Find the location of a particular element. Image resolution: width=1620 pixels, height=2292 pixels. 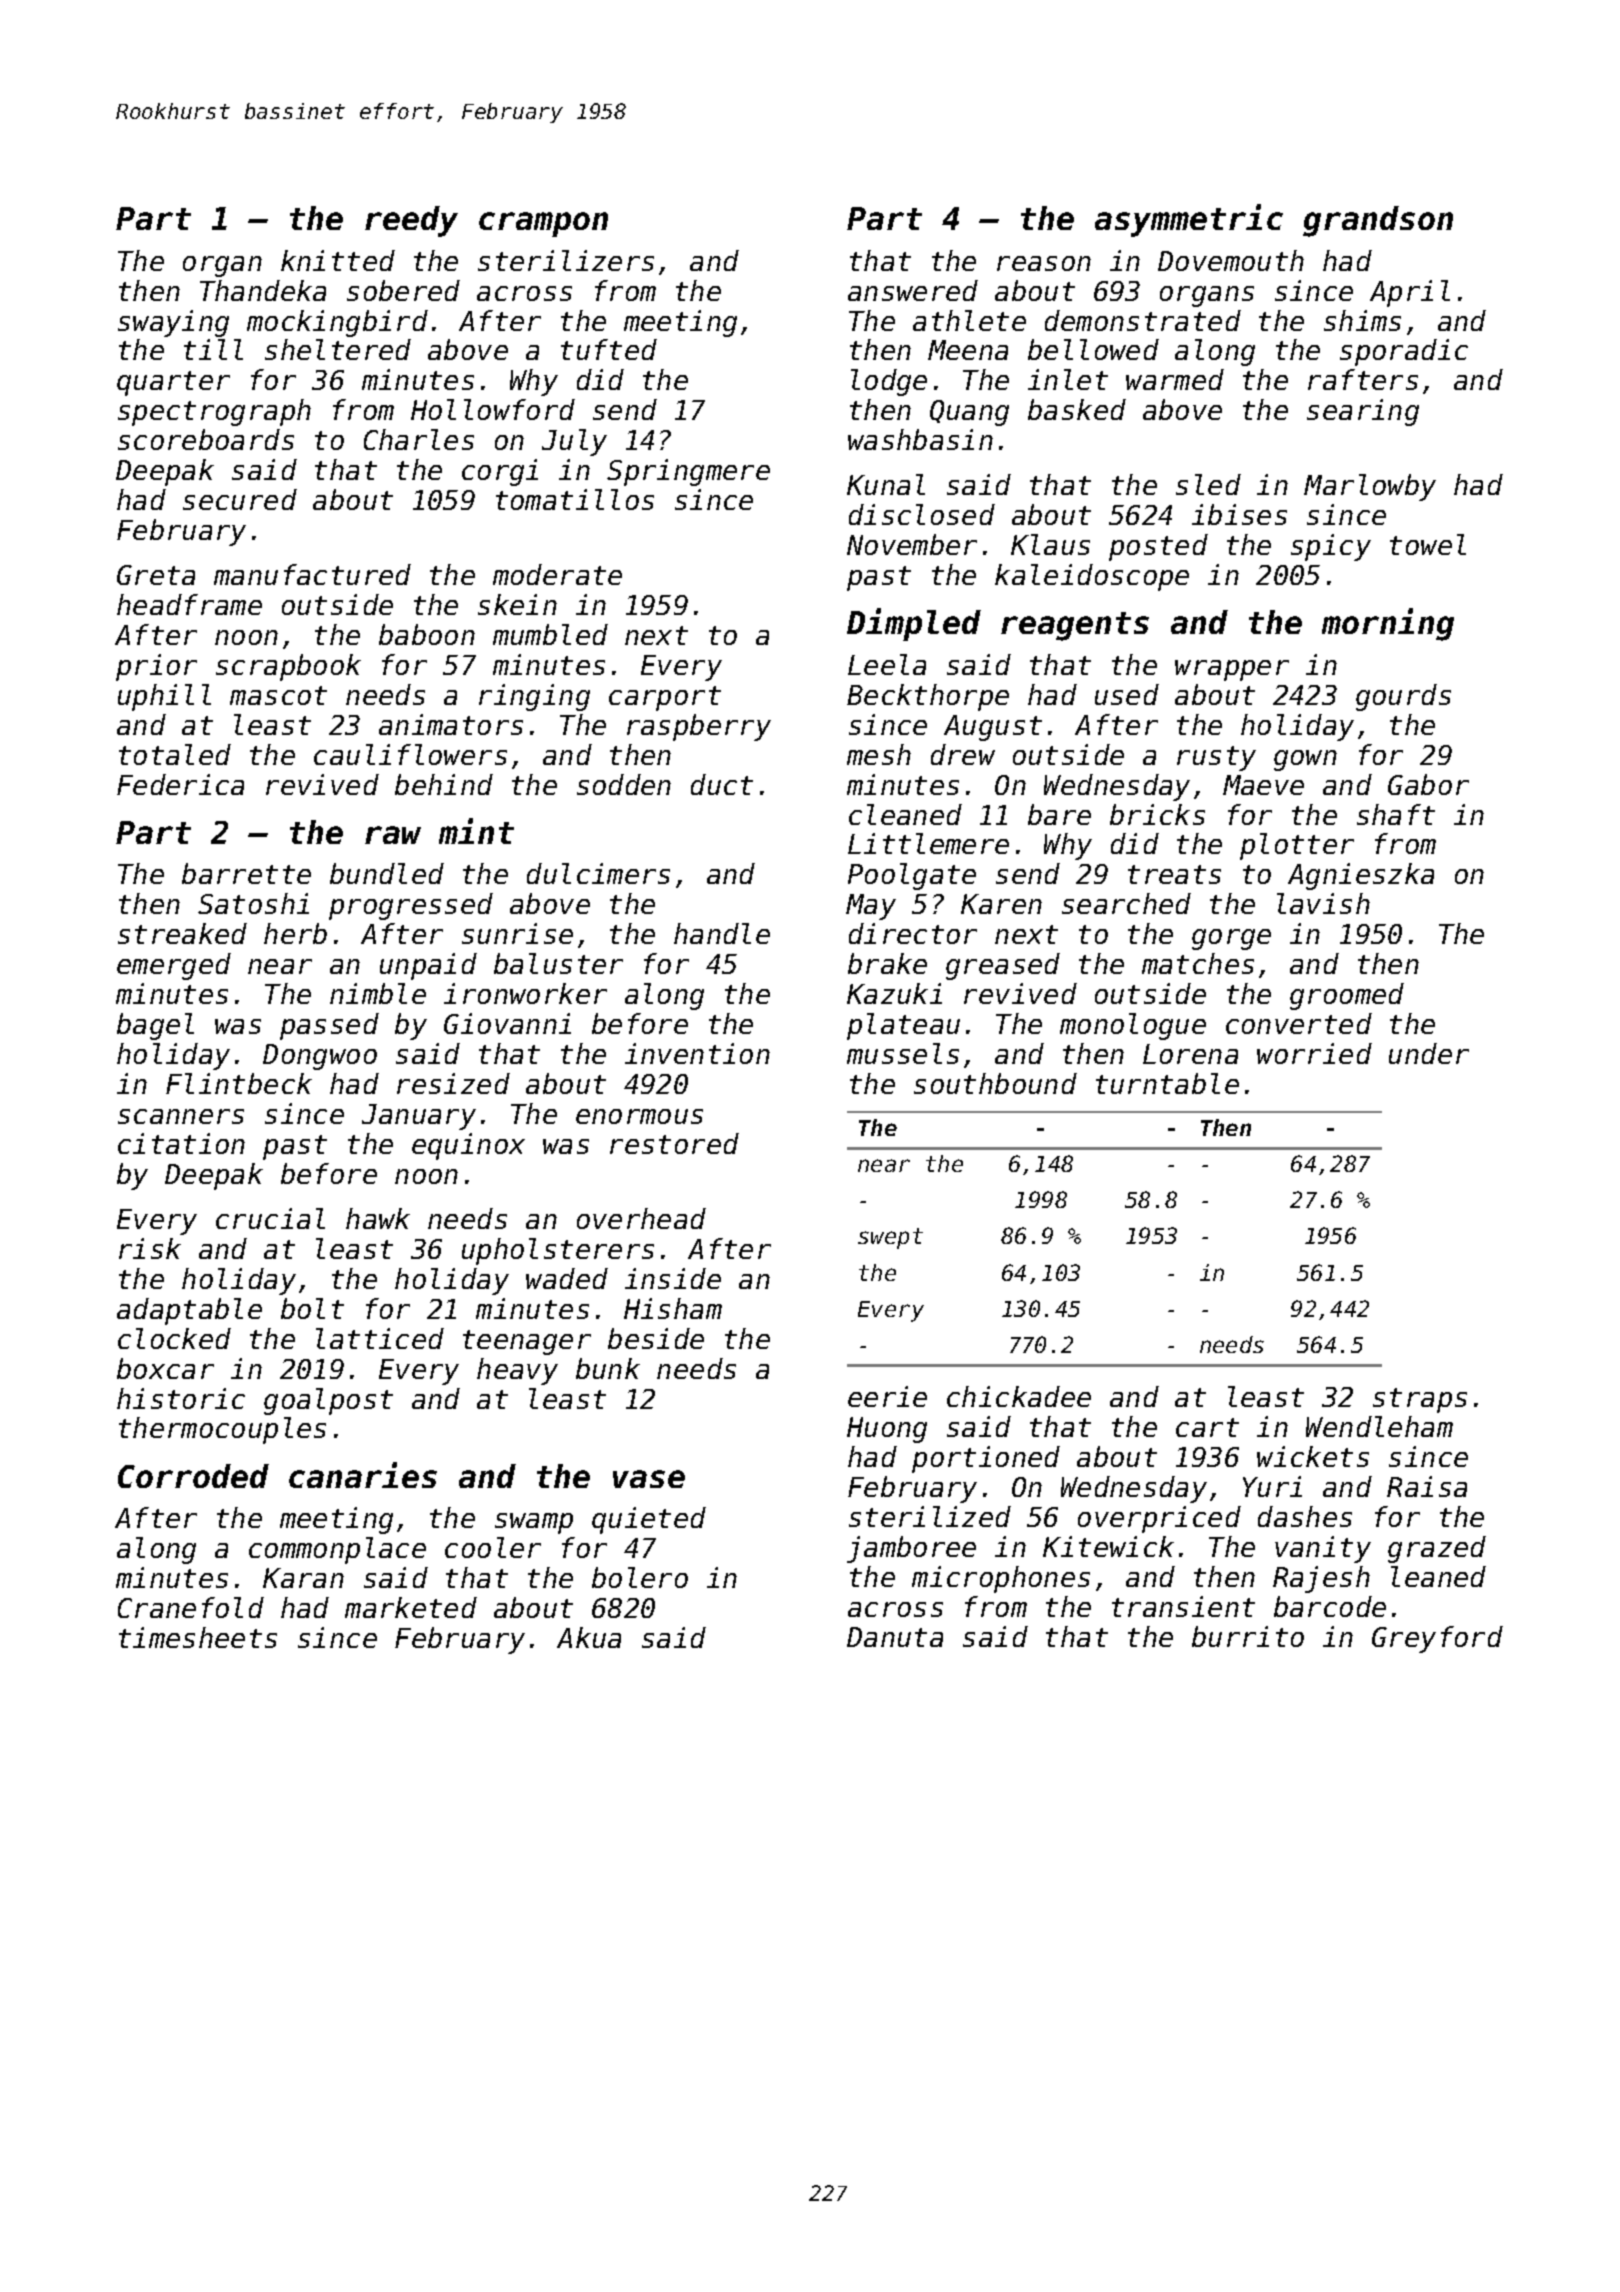

moderate is located at coordinates (557, 574).
